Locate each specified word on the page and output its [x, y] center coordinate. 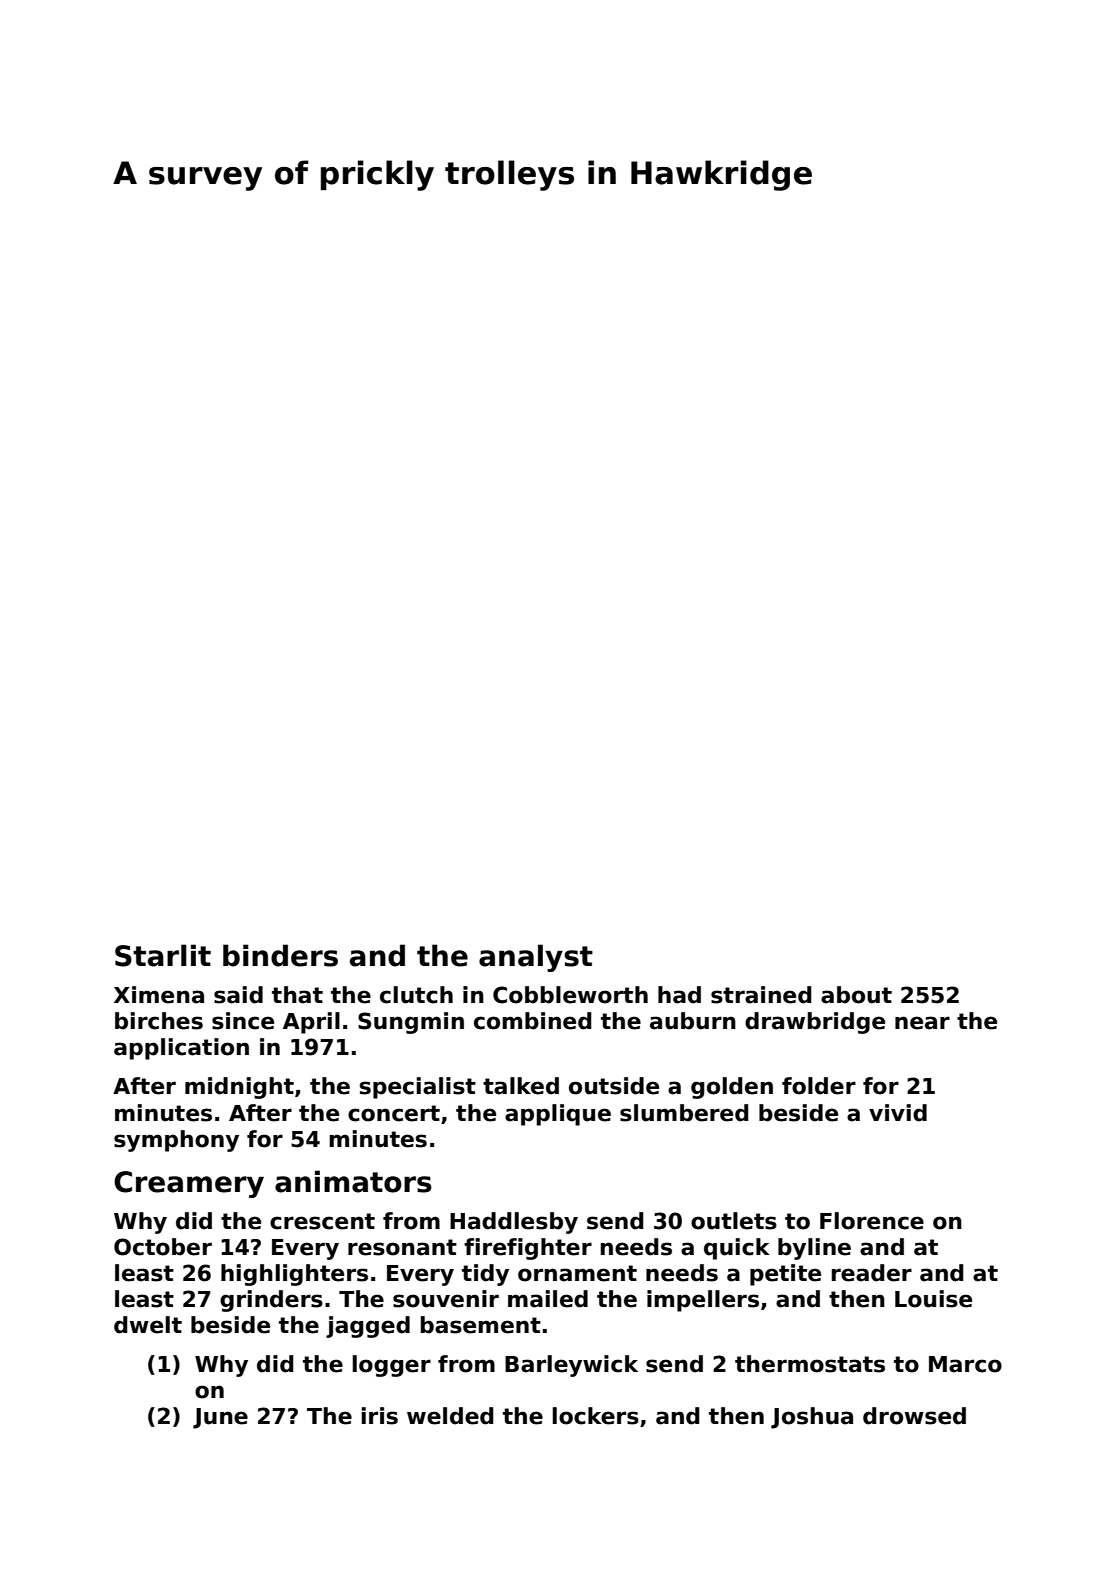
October [163, 1247]
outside [614, 1086]
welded [450, 1416]
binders [280, 955]
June [220, 1418]
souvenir [446, 1299]
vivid [898, 1113]
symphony [176, 1141]
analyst [536, 958]
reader [872, 1273]
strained [761, 995]
